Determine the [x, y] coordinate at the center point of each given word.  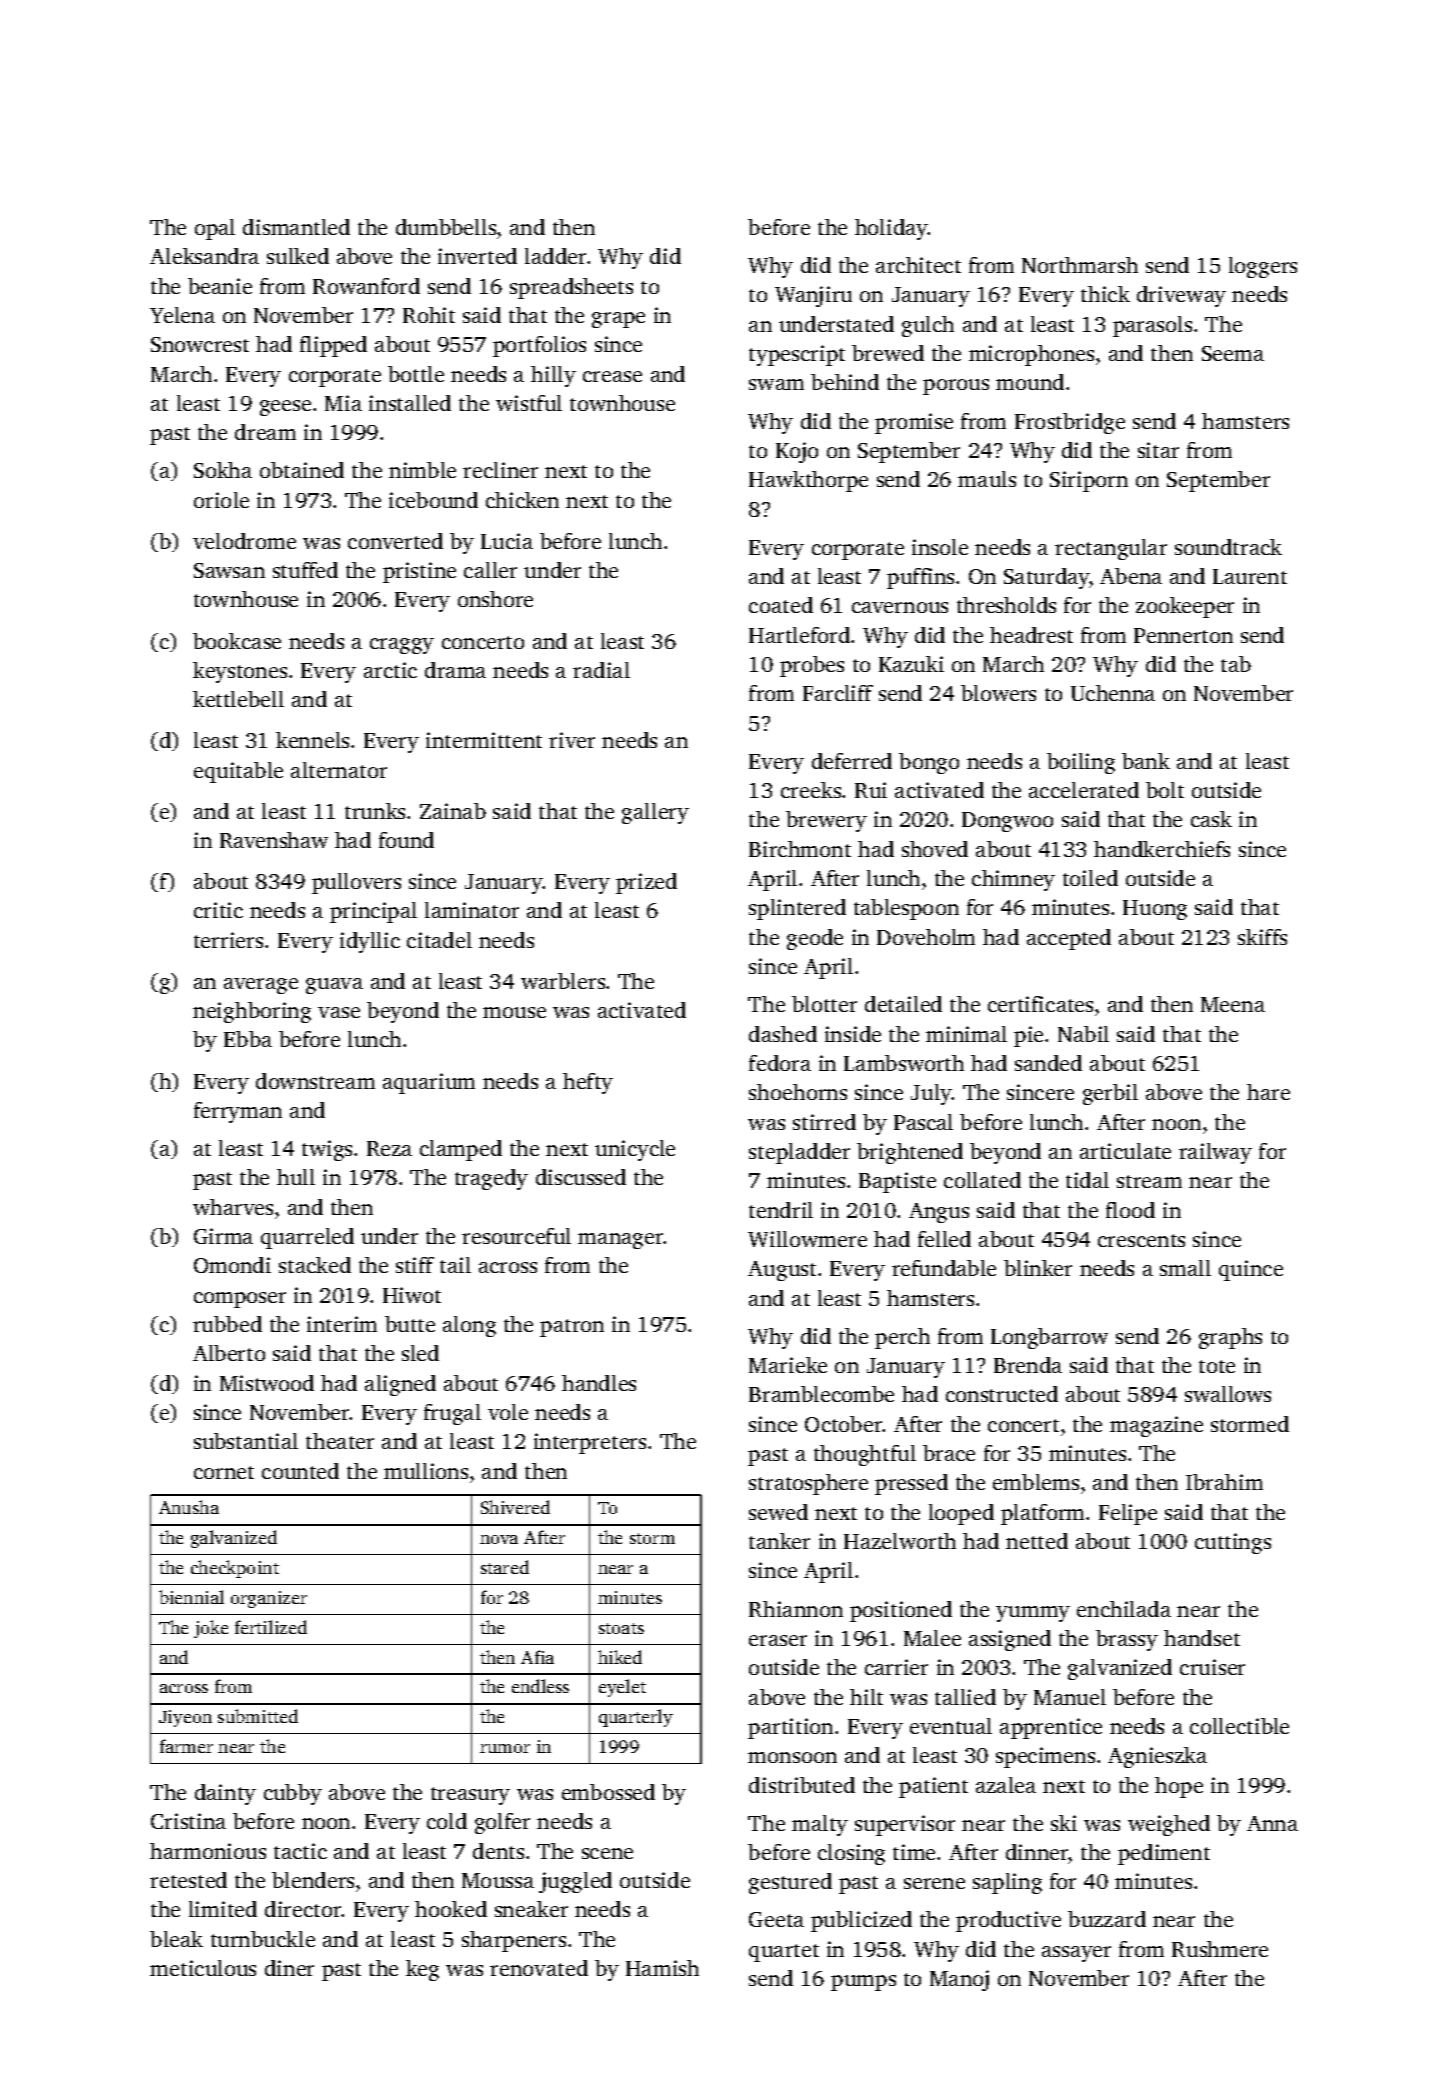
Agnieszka [1157, 1757]
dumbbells [446, 227]
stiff [415, 1265]
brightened [910, 1153]
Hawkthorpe [808, 481]
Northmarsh [1080, 265]
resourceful [516, 1236]
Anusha [189, 1507]
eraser [778, 1640]
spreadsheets [571, 288]
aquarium [429, 1083]
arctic [390, 670]
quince [1251, 1270]
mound [1030, 382]
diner [289, 1968]
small [1185, 1268]
